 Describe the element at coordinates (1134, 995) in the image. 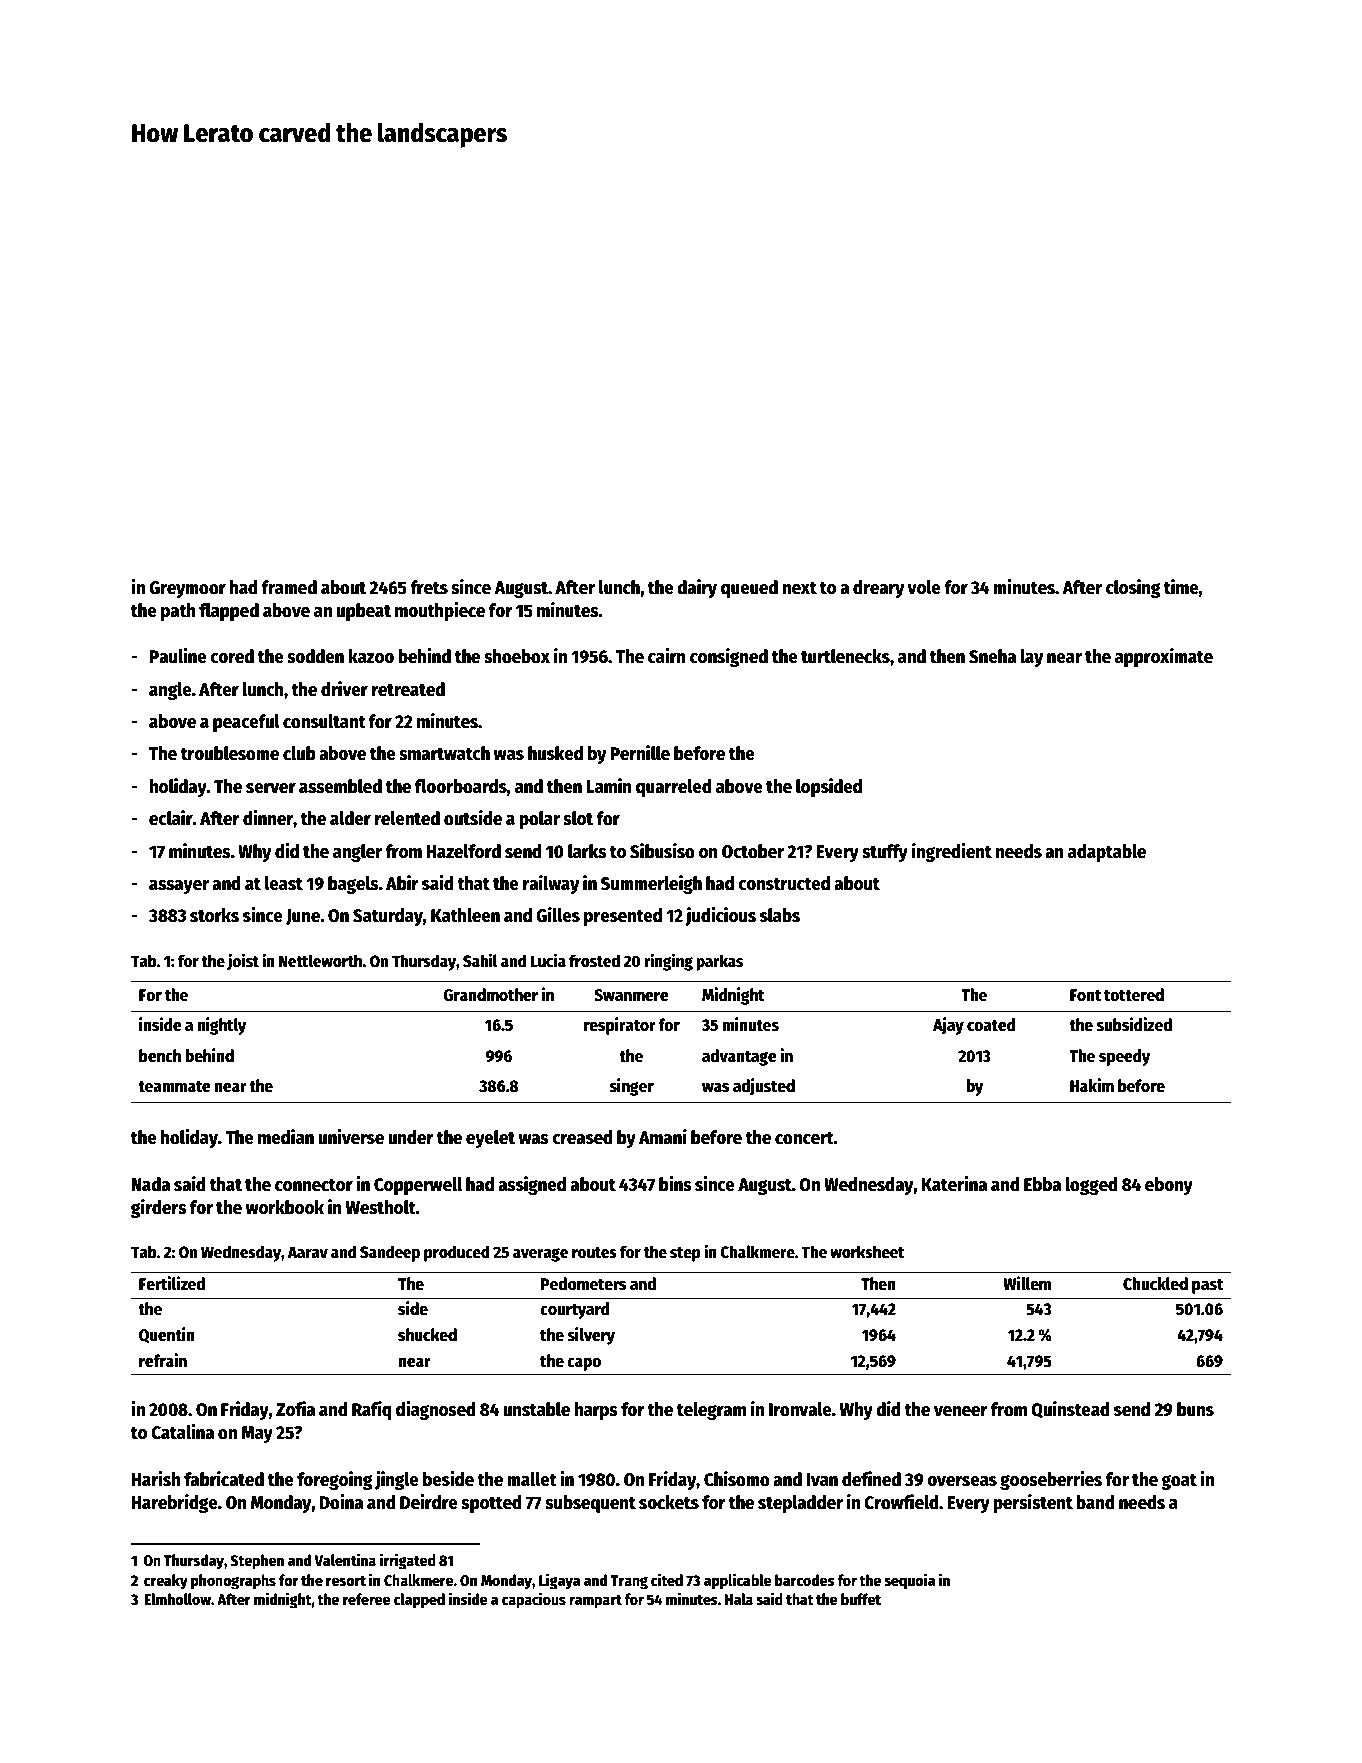

I see `tottered` at that location.
